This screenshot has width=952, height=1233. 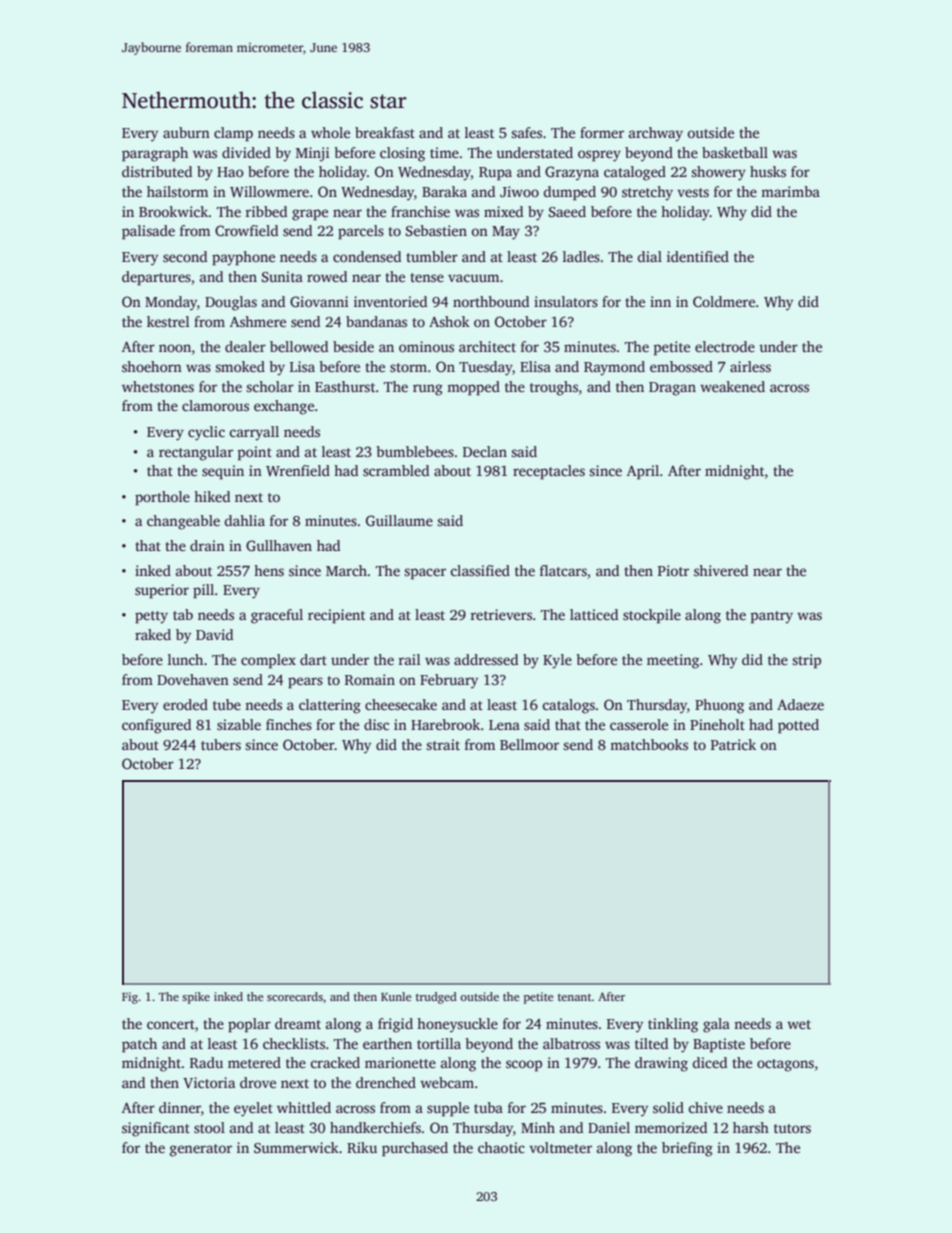 I want to click on basketball, so click(x=735, y=152).
